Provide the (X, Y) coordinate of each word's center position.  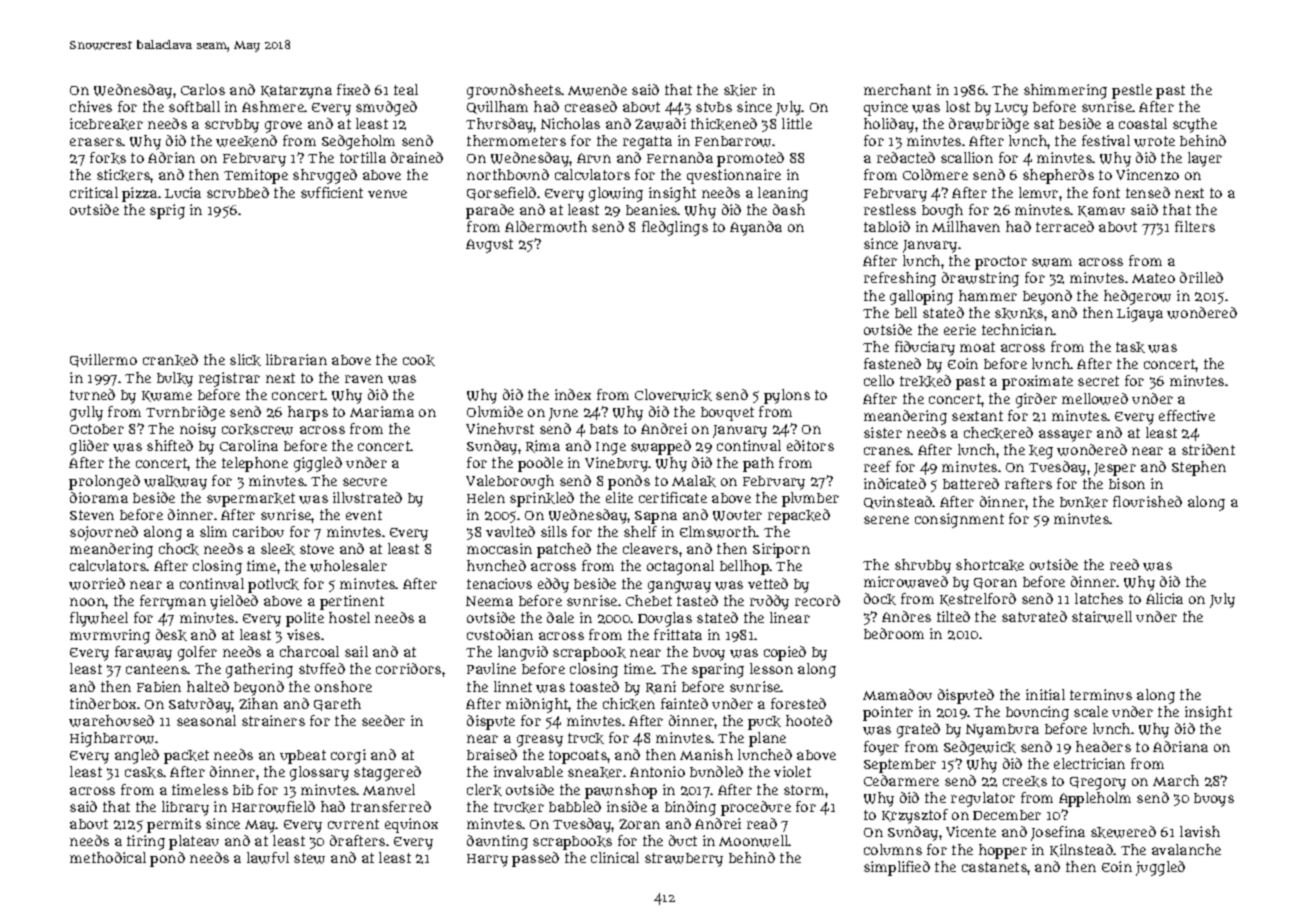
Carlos (203, 89)
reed (1124, 564)
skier (740, 90)
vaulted (510, 531)
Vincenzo (1147, 174)
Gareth (337, 704)
